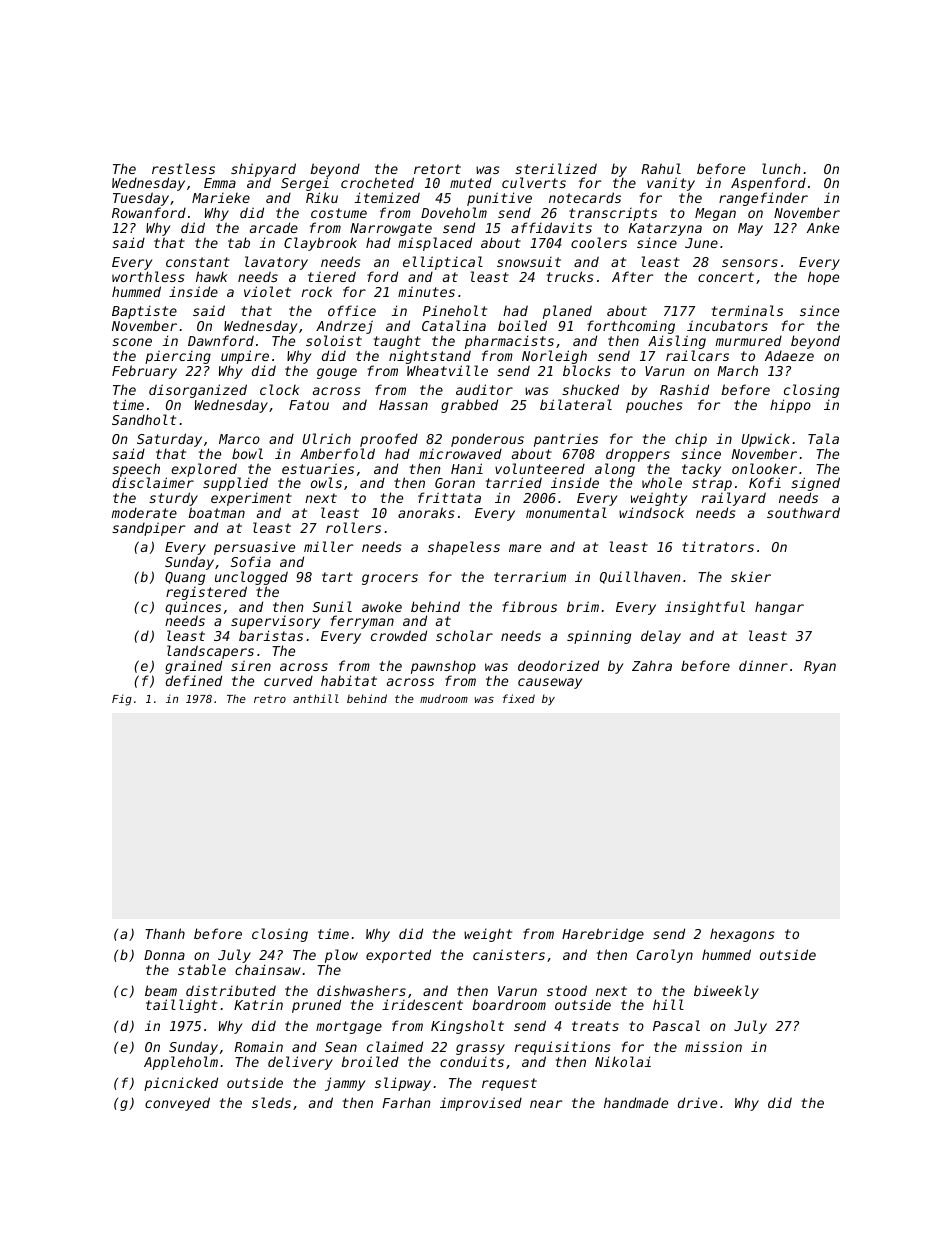  What do you see at coordinates (480, 1049) in the screenshot?
I see `grassy` at bounding box center [480, 1049].
